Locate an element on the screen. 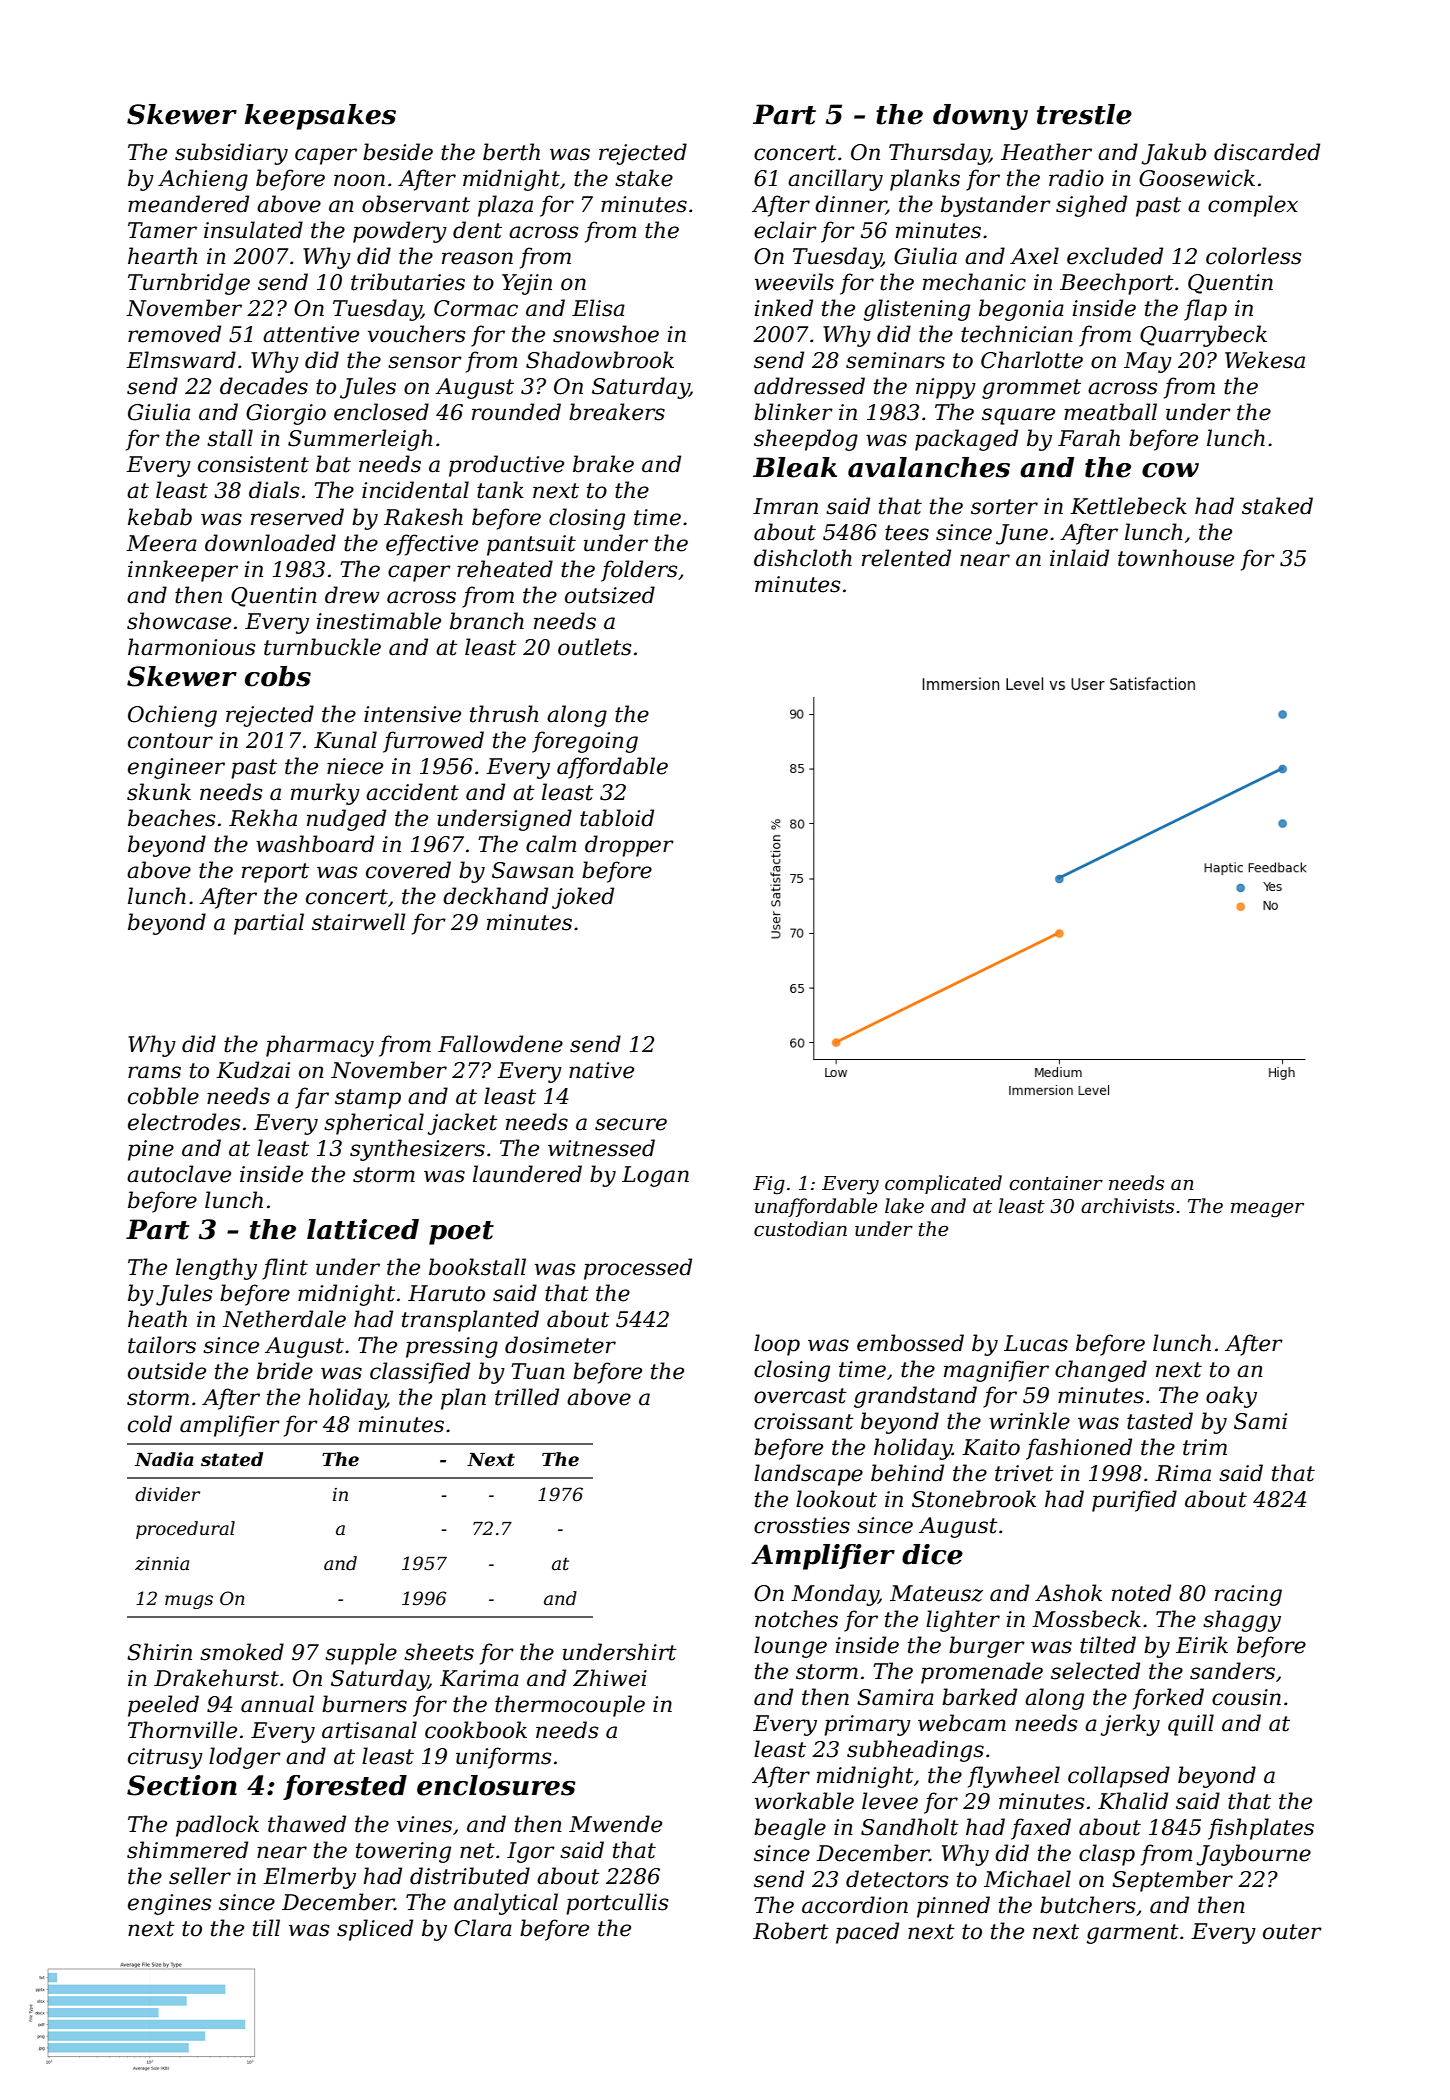 The width and height of the screenshot is (1450, 2100). oaky is located at coordinates (1231, 1397).
